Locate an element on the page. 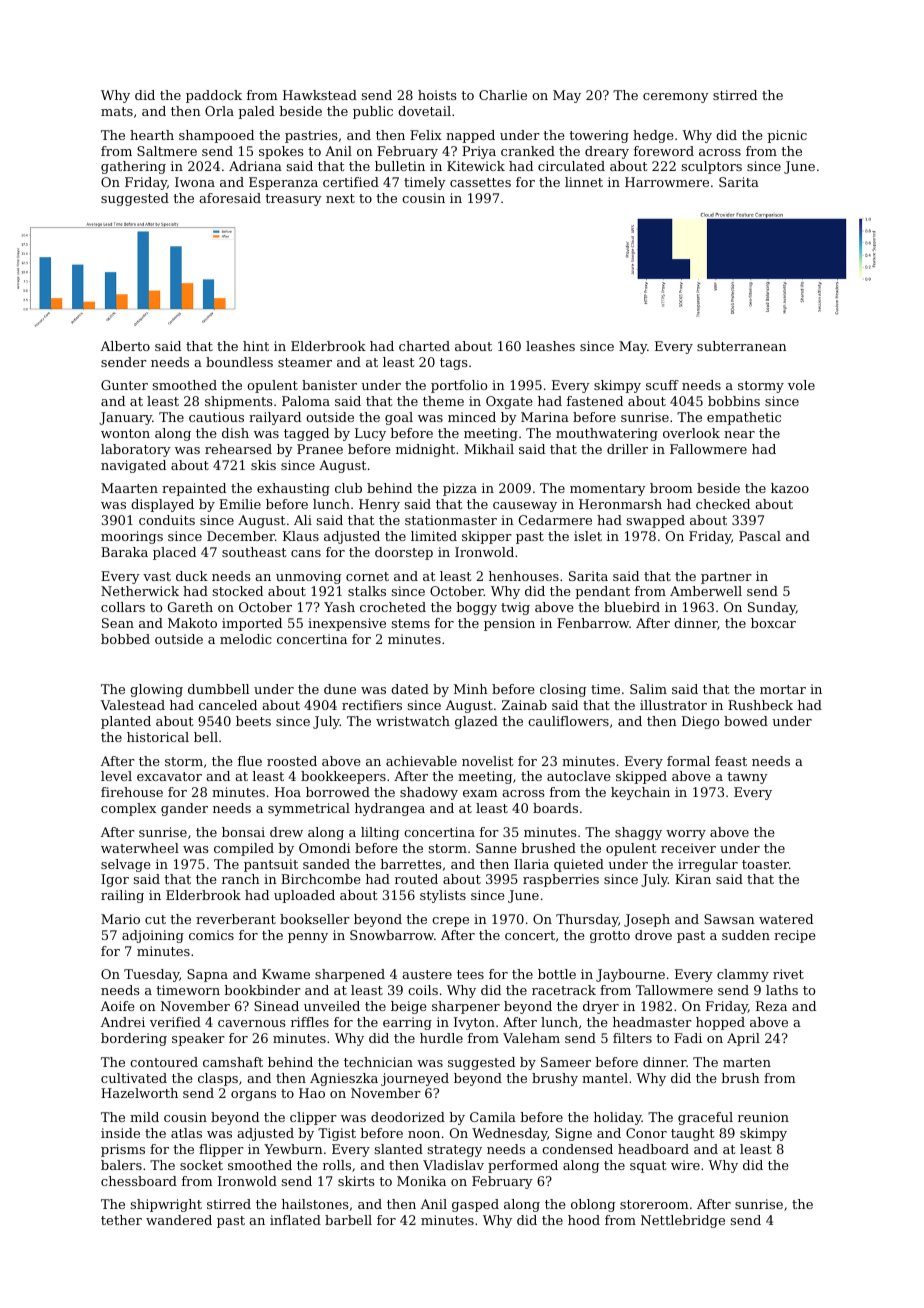 Image resolution: width=924 pixels, height=1308 pixels. camshaft is located at coordinates (233, 1062).
